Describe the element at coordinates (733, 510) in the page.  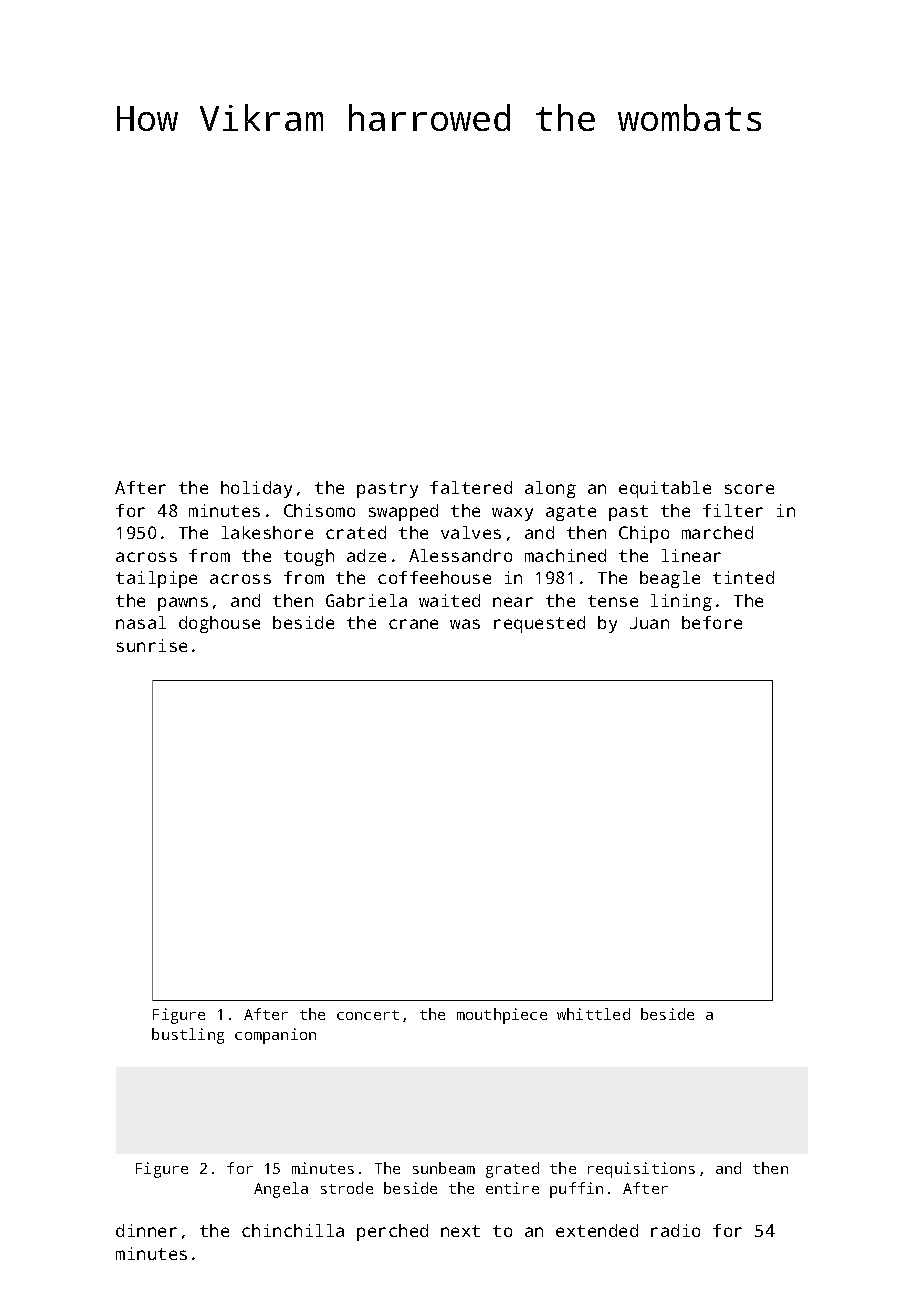
I see `filter` at that location.
